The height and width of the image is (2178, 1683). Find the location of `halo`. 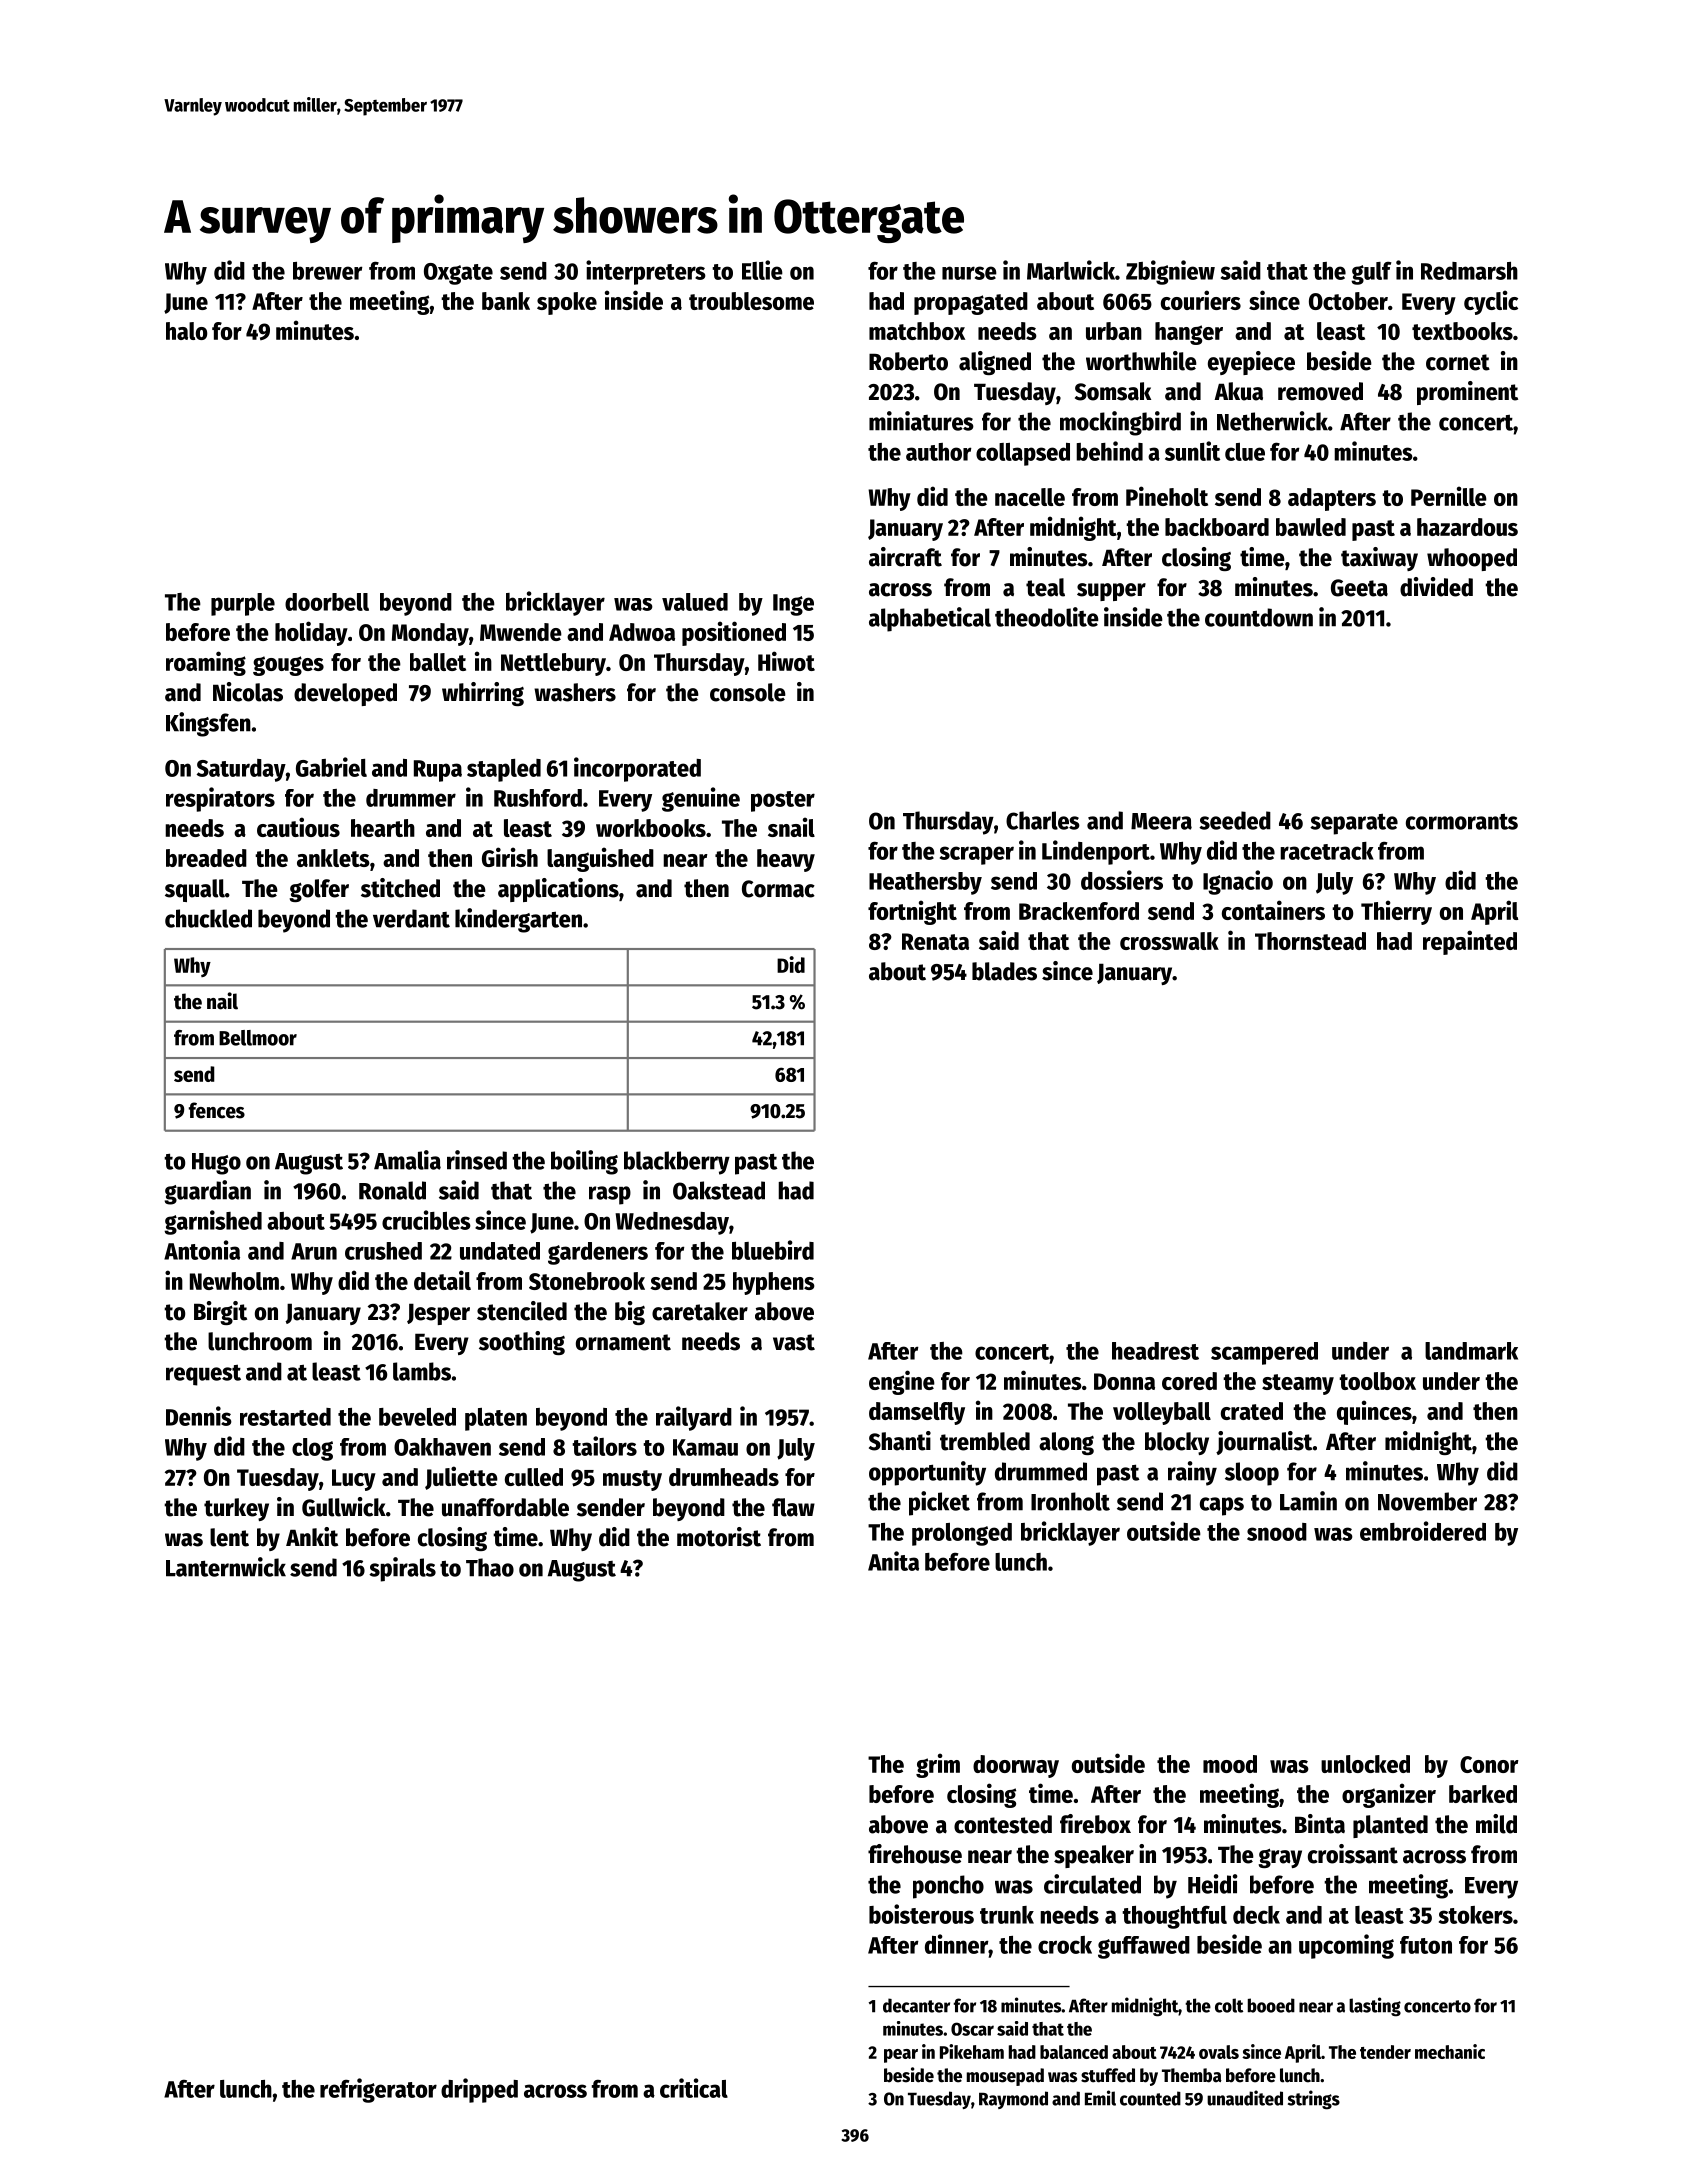

halo is located at coordinates (186, 331).
